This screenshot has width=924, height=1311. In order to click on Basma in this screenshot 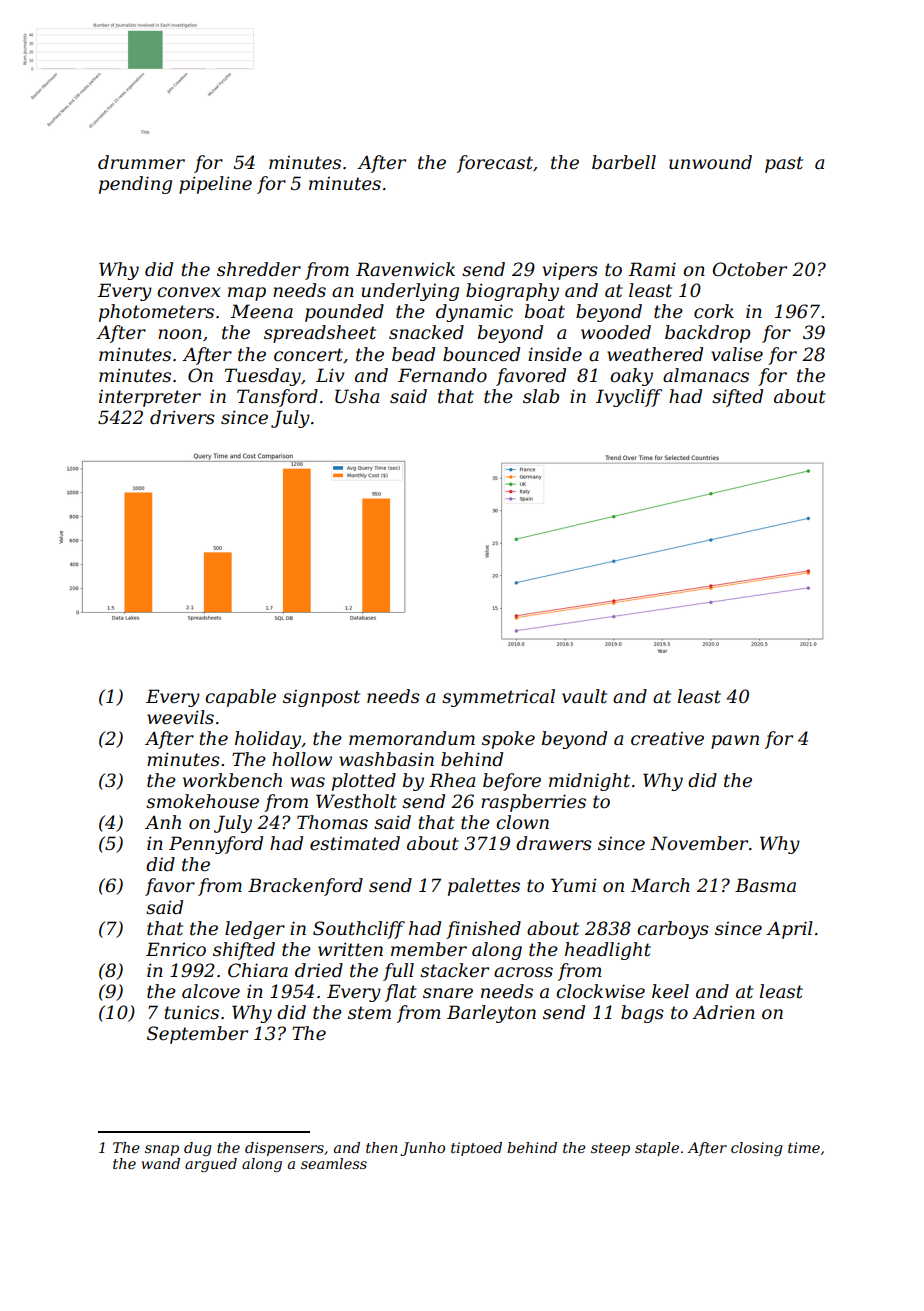, I will do `click(765, 885)`.
